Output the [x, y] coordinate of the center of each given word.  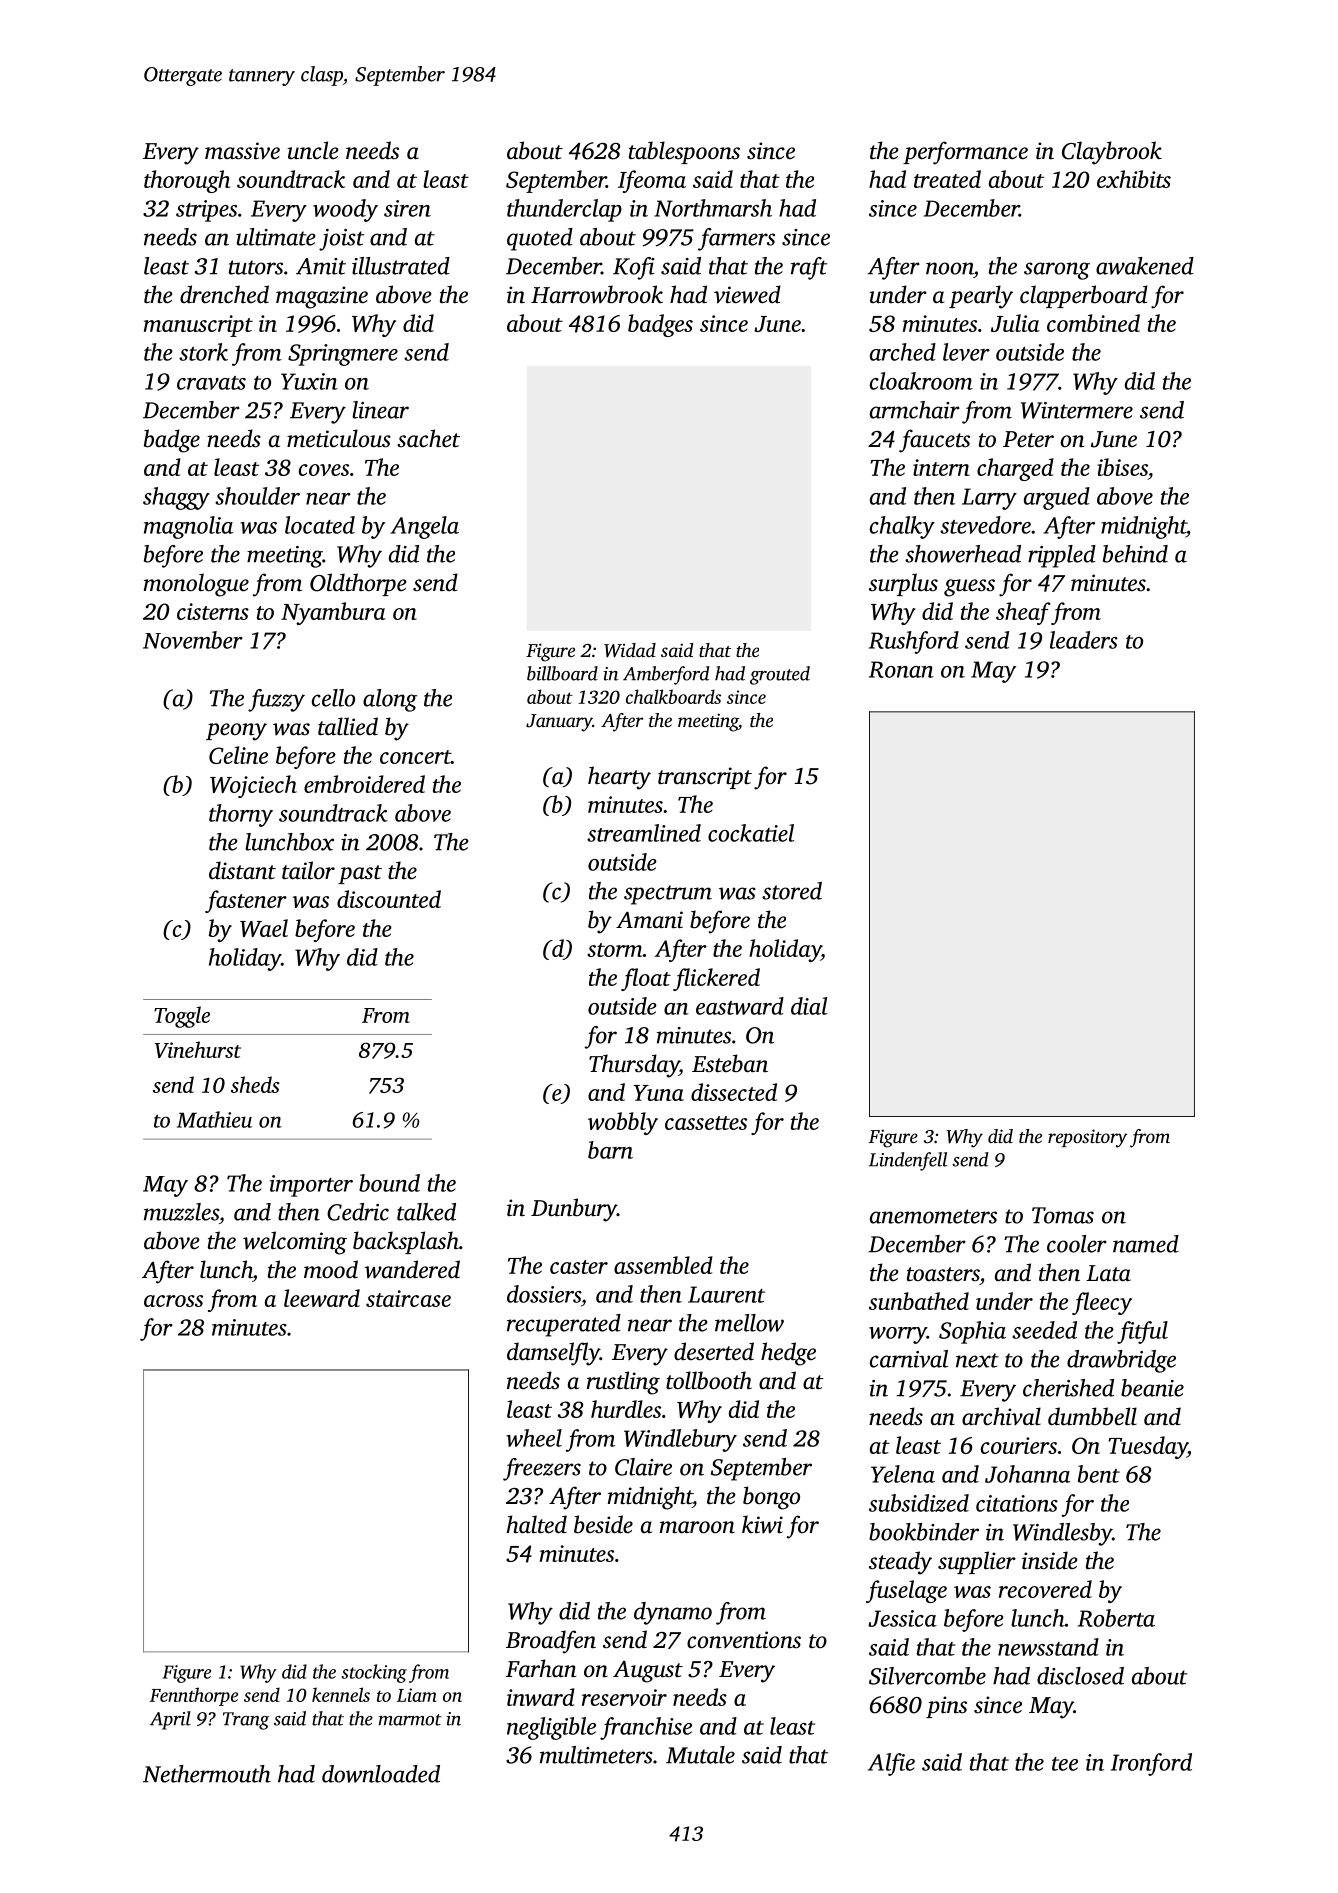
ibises [1122, 467]
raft [809, 268]
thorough [187, 181]
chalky [902, 527]
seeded [1044, 1330]
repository [1087, 1138]
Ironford [1151, 1764]
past [360, 874]
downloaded [381, 1774]
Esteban [730, 1063]
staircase [408, 1298]
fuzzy [276, 700]
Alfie [891, 1764]
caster [579, 1267]
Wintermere [1077, 410]
